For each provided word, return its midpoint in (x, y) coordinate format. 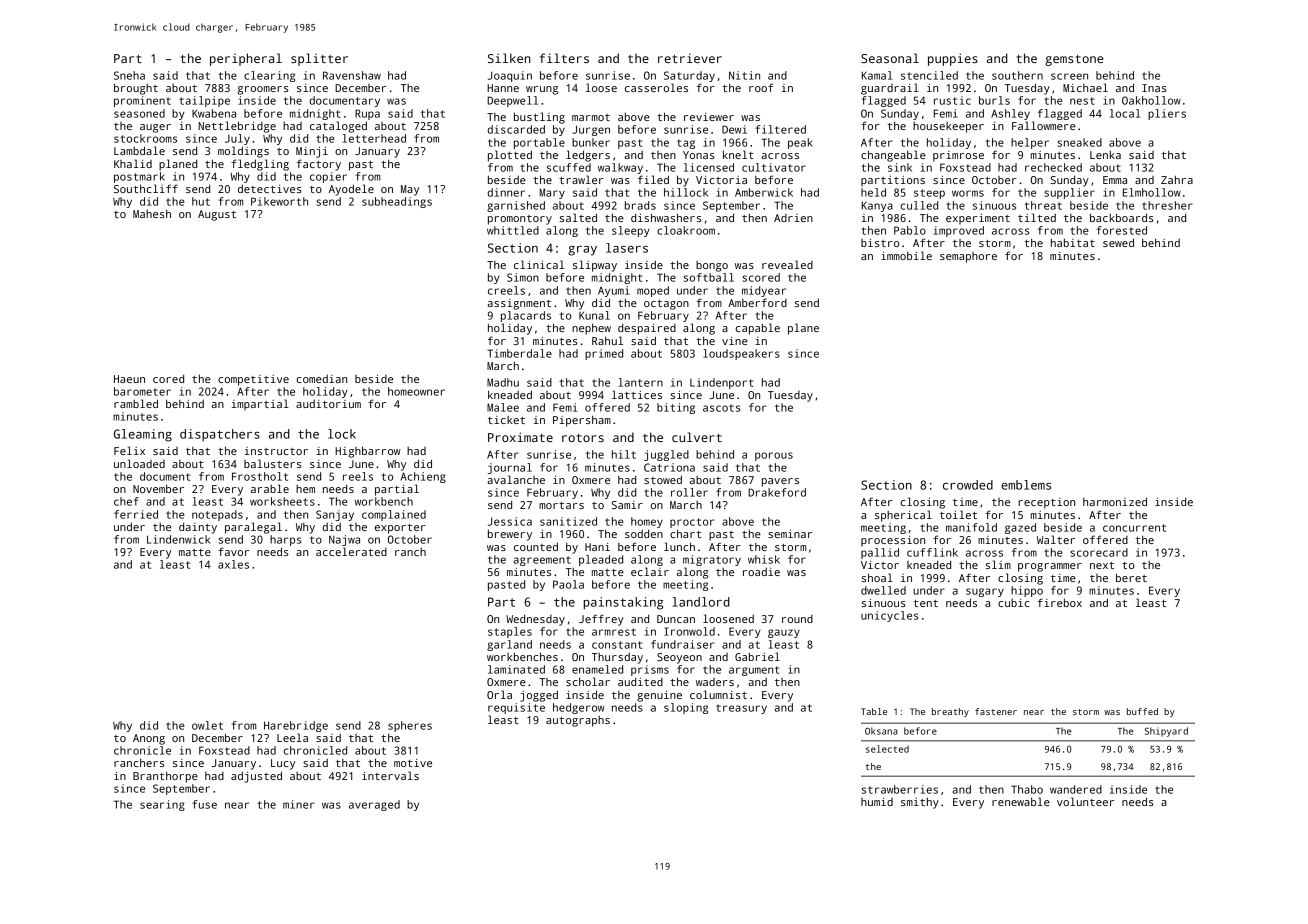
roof (761, 87)
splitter (319, 59)
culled (919, 205)
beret (1131, 577)
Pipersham (582, 421)
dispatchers (220, 435)
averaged (374, 805)
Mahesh (152, 213)
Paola (568, 584)
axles (233, 564)
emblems (1026, 485)
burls (994, 100)
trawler (581, 179)
